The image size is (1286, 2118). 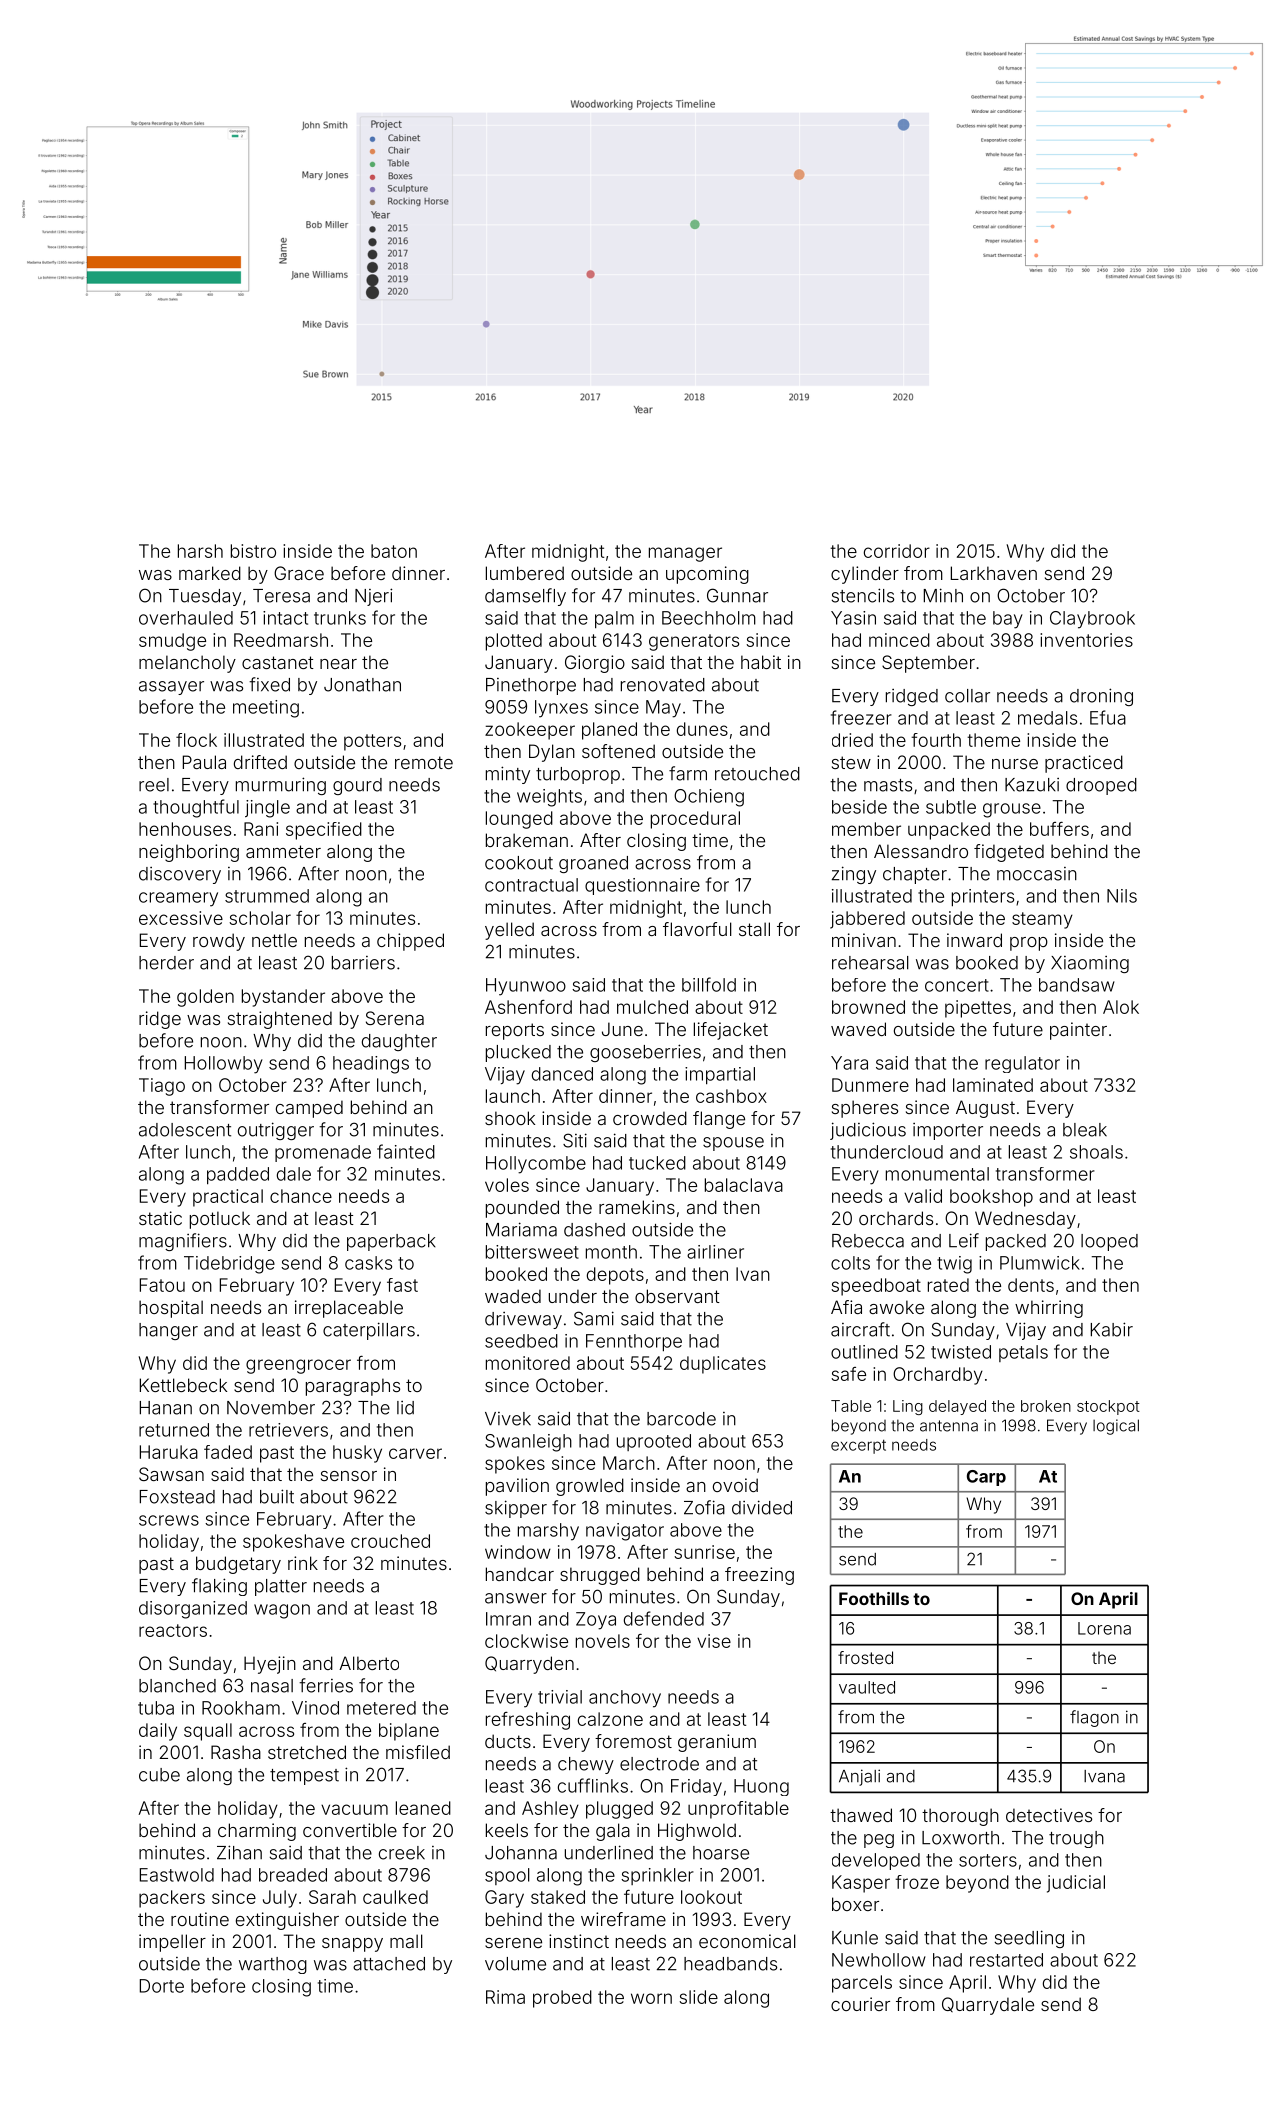 What do you see at coordinates (657, 1163) in the image?
I see `tucked` at bounding box center [657, 1163].
